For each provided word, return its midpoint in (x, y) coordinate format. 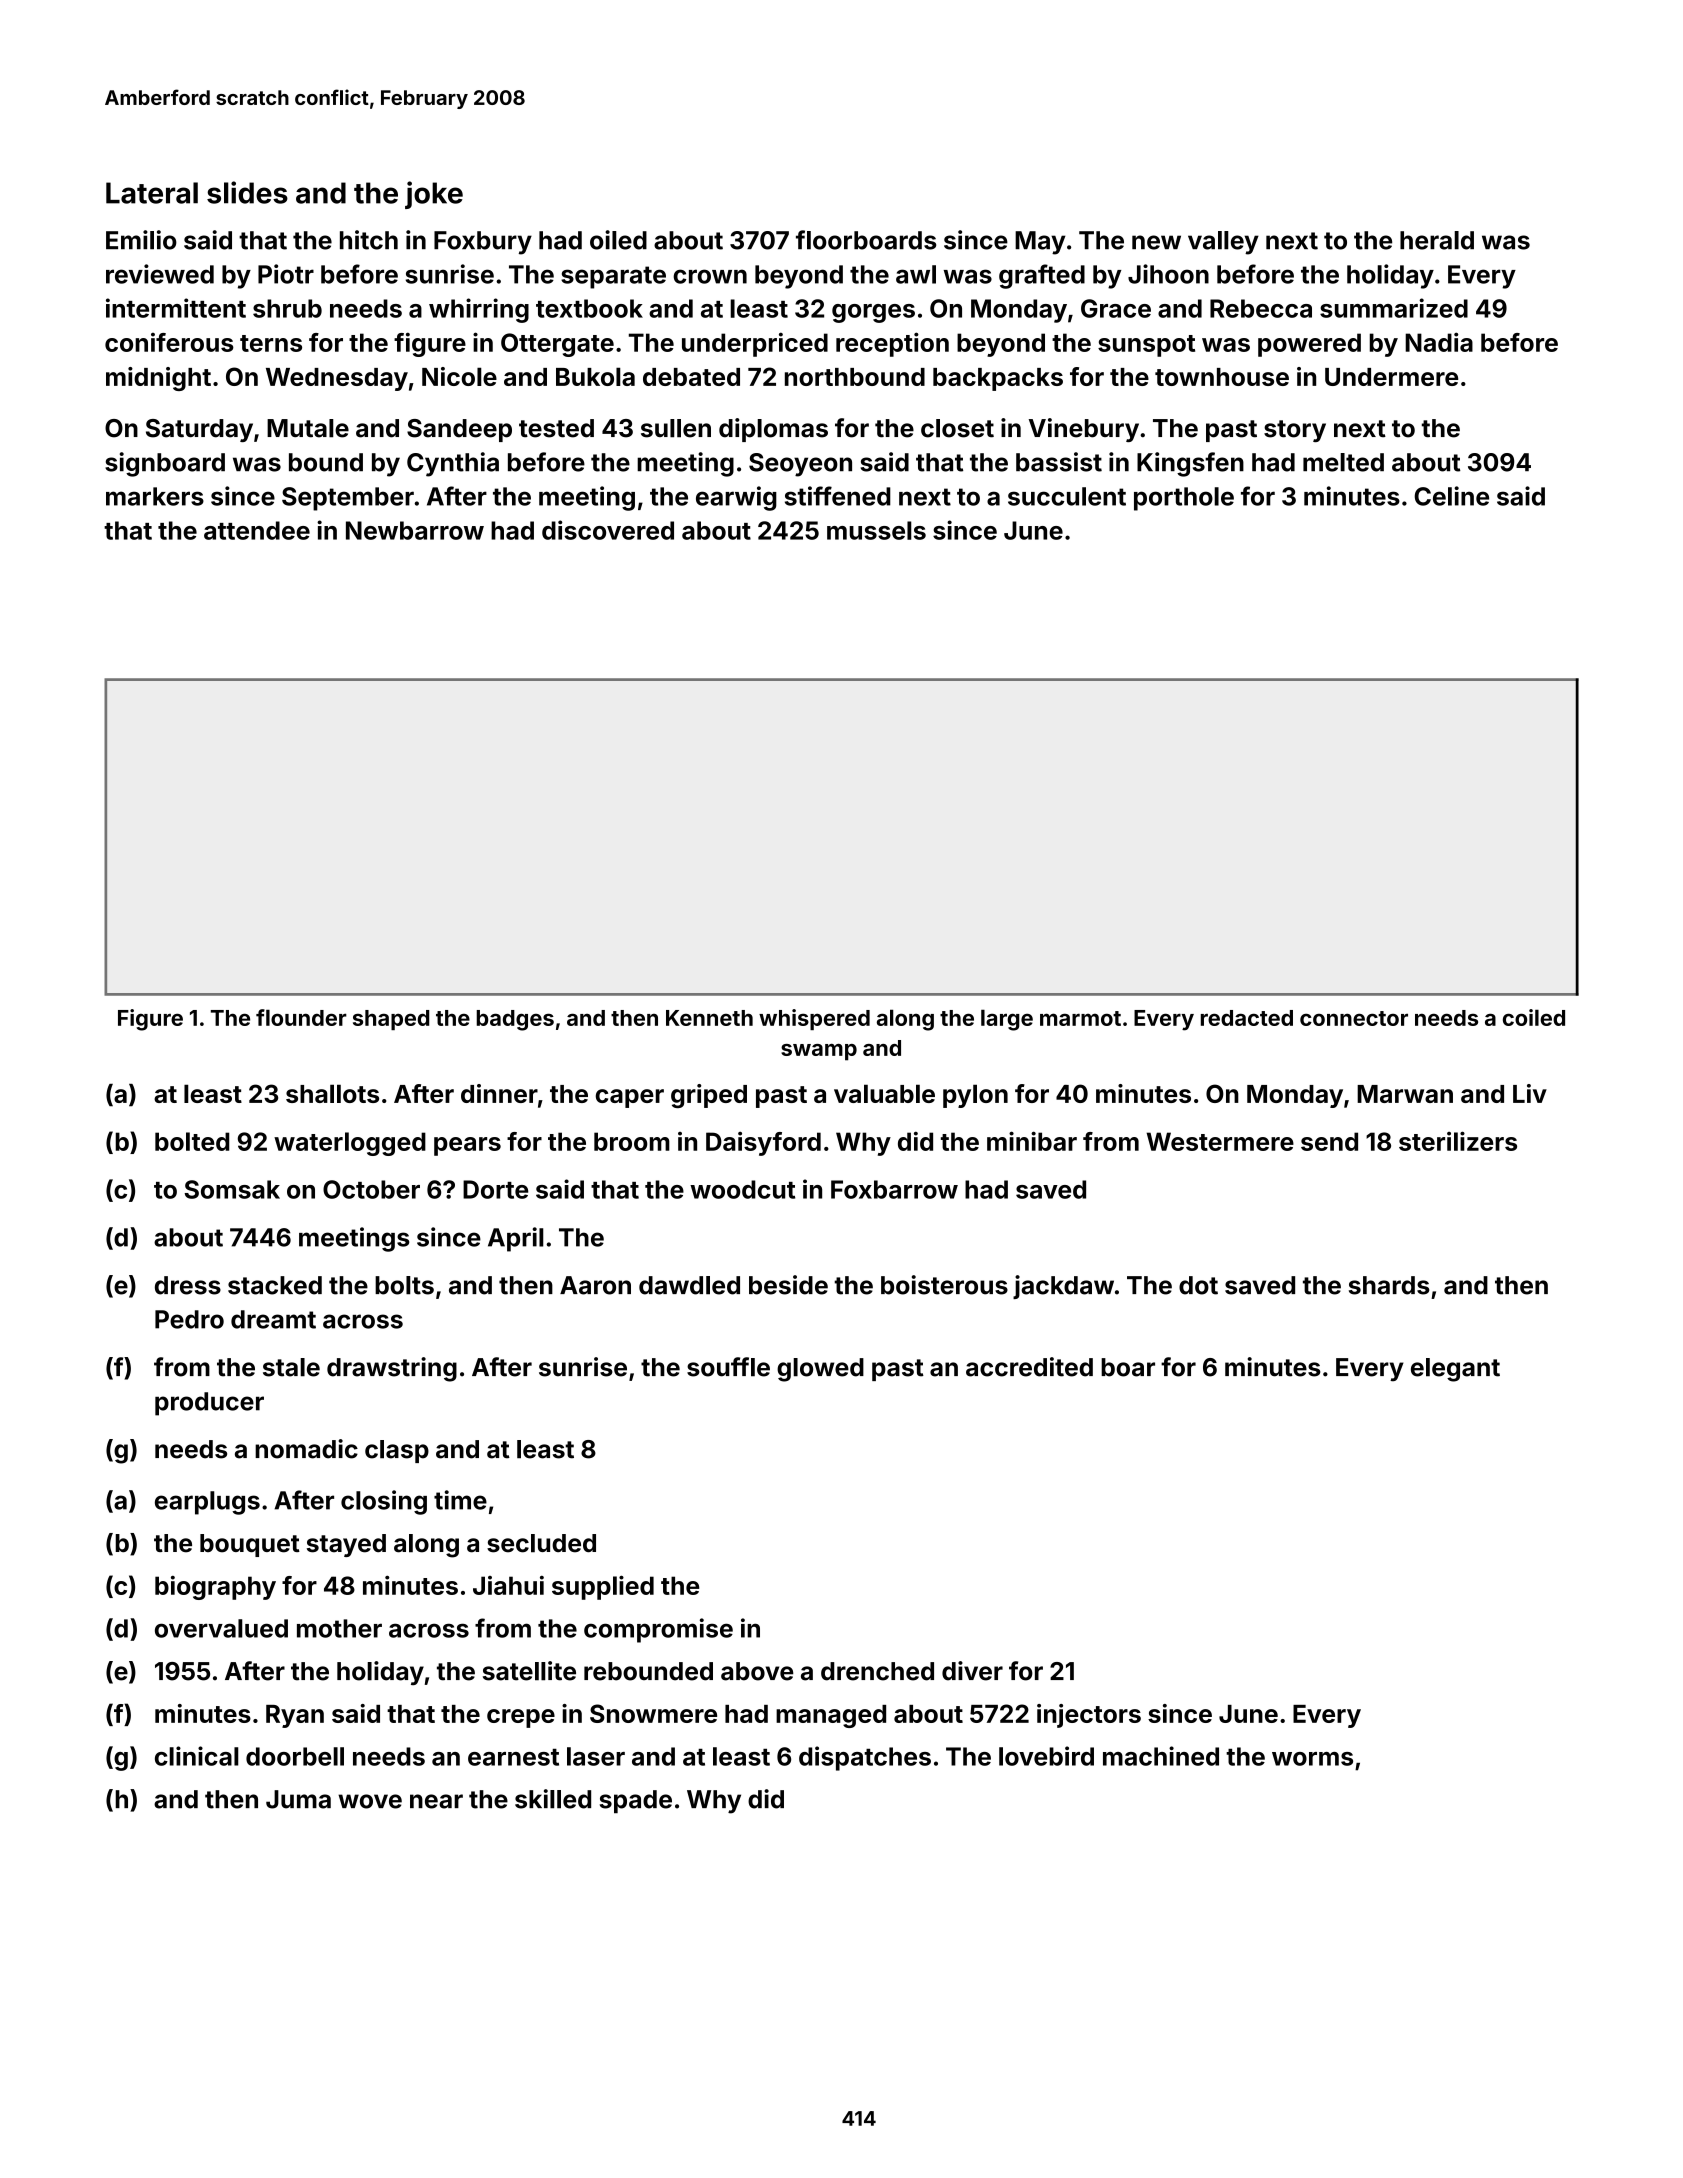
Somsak (232, 1189)
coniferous (169, 342)
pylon (975, 1096)
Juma (298, 1799)
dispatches (865, 1758)
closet (957, 428)
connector (1354, 1018)
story (1295, 431)
